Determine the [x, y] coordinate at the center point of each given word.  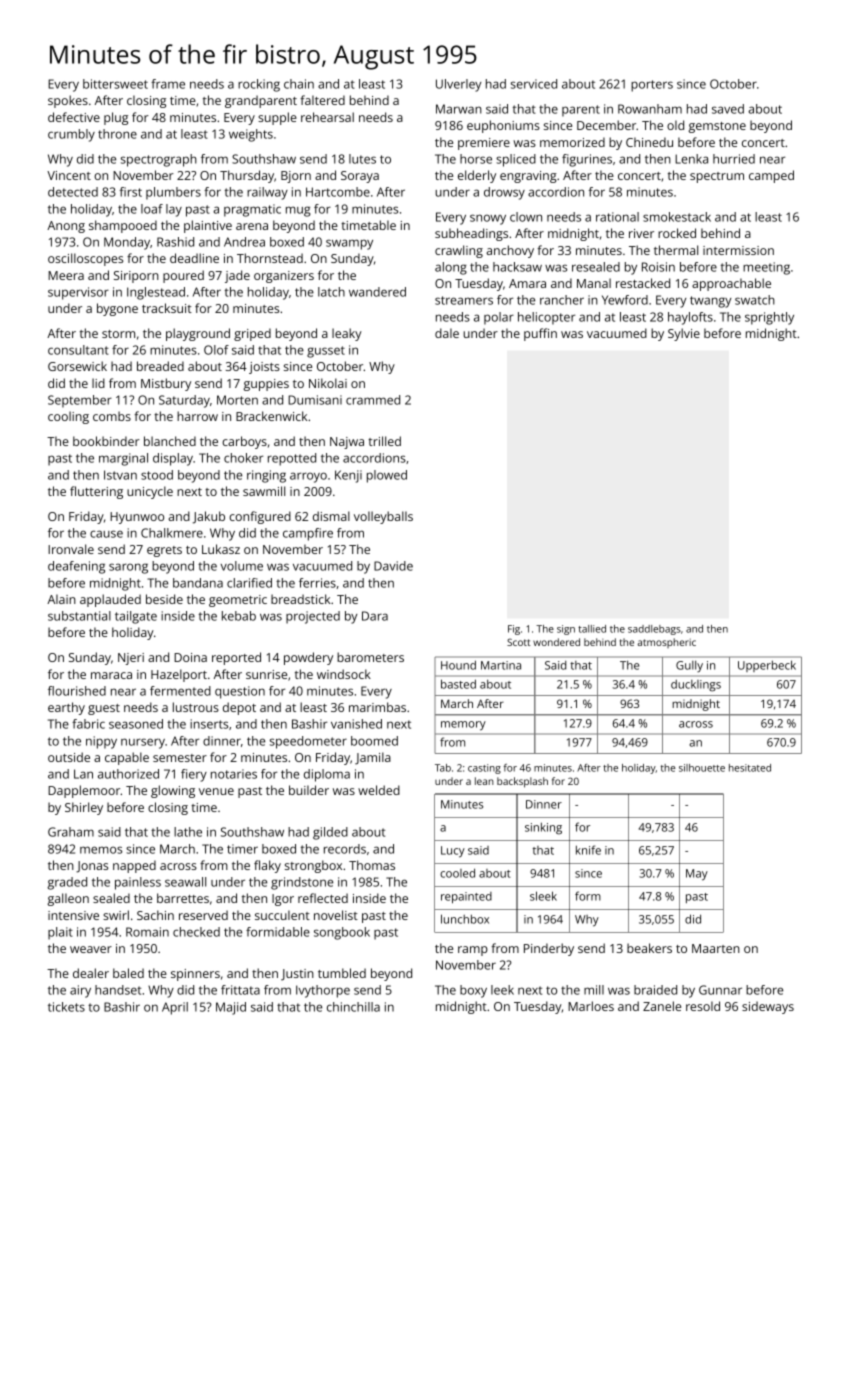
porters [652, 86]
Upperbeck [767, 666]
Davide [393, 566]
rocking [259, 85]
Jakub [209, 517]
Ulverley [458, 85]
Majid [231, 1008]
